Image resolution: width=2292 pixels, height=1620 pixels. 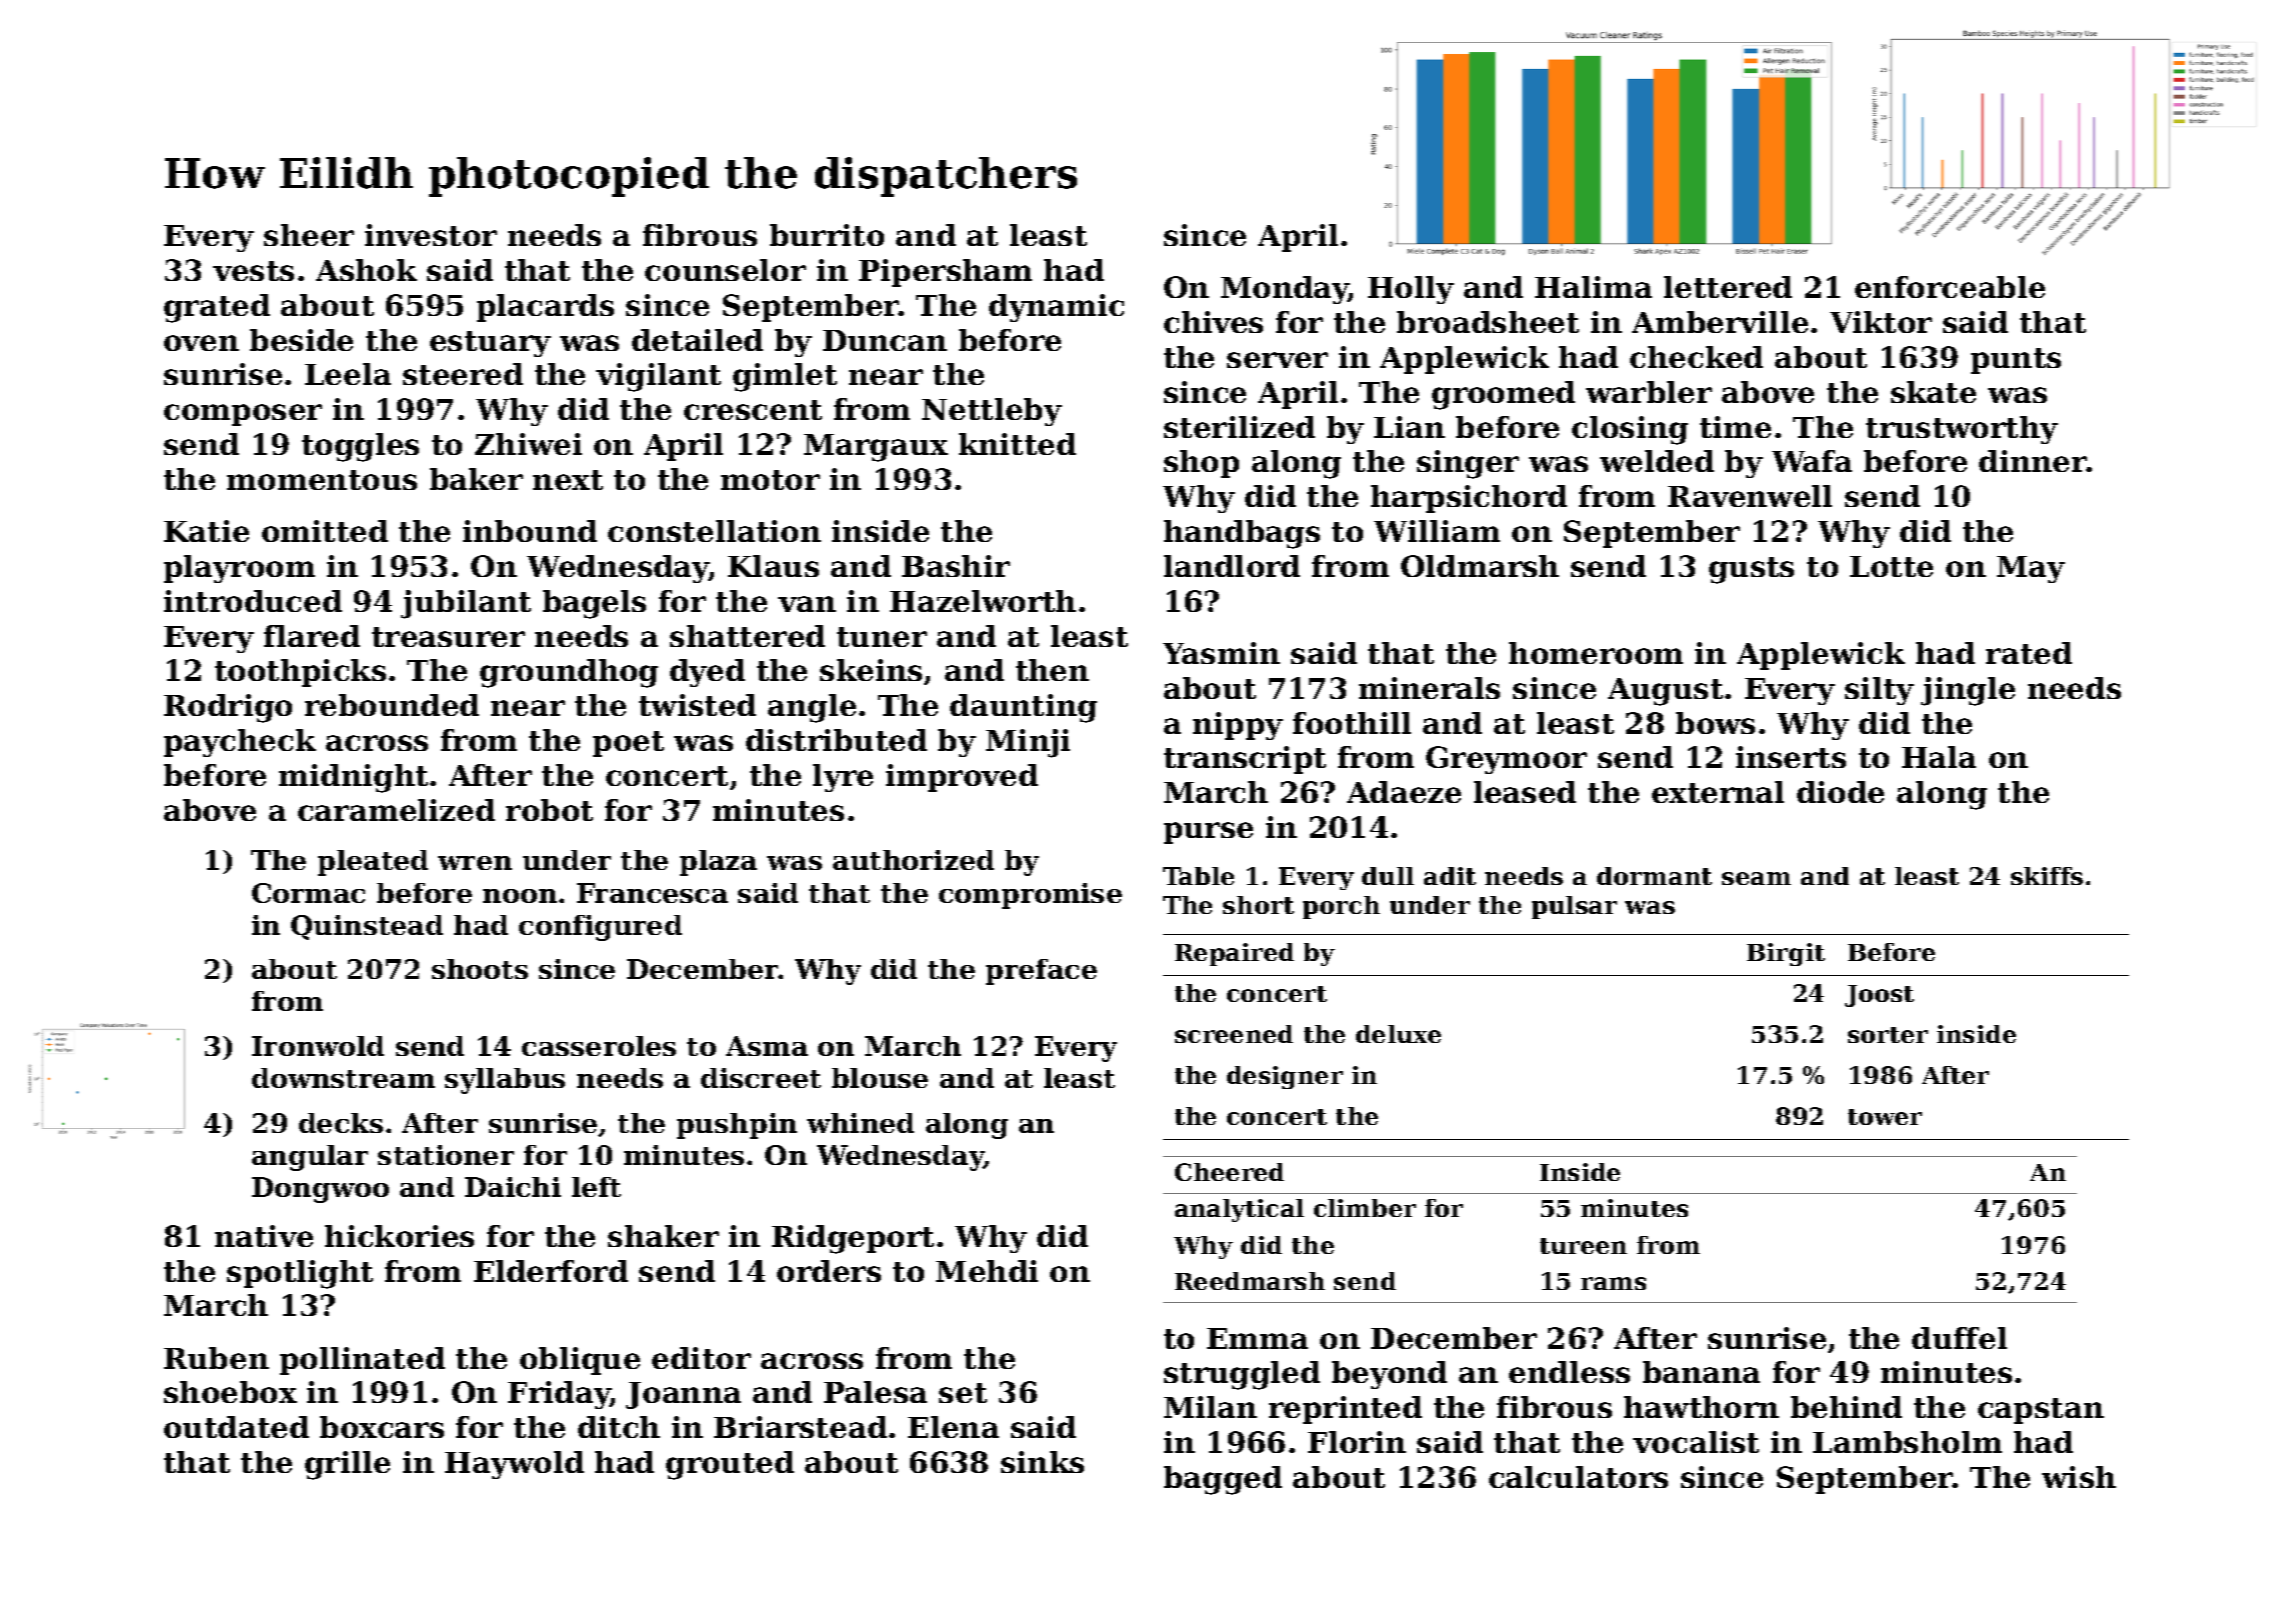 What do you see at coordinates (1388, 876) in the image?
I see `dull` at bounding box center [1388, 876].
